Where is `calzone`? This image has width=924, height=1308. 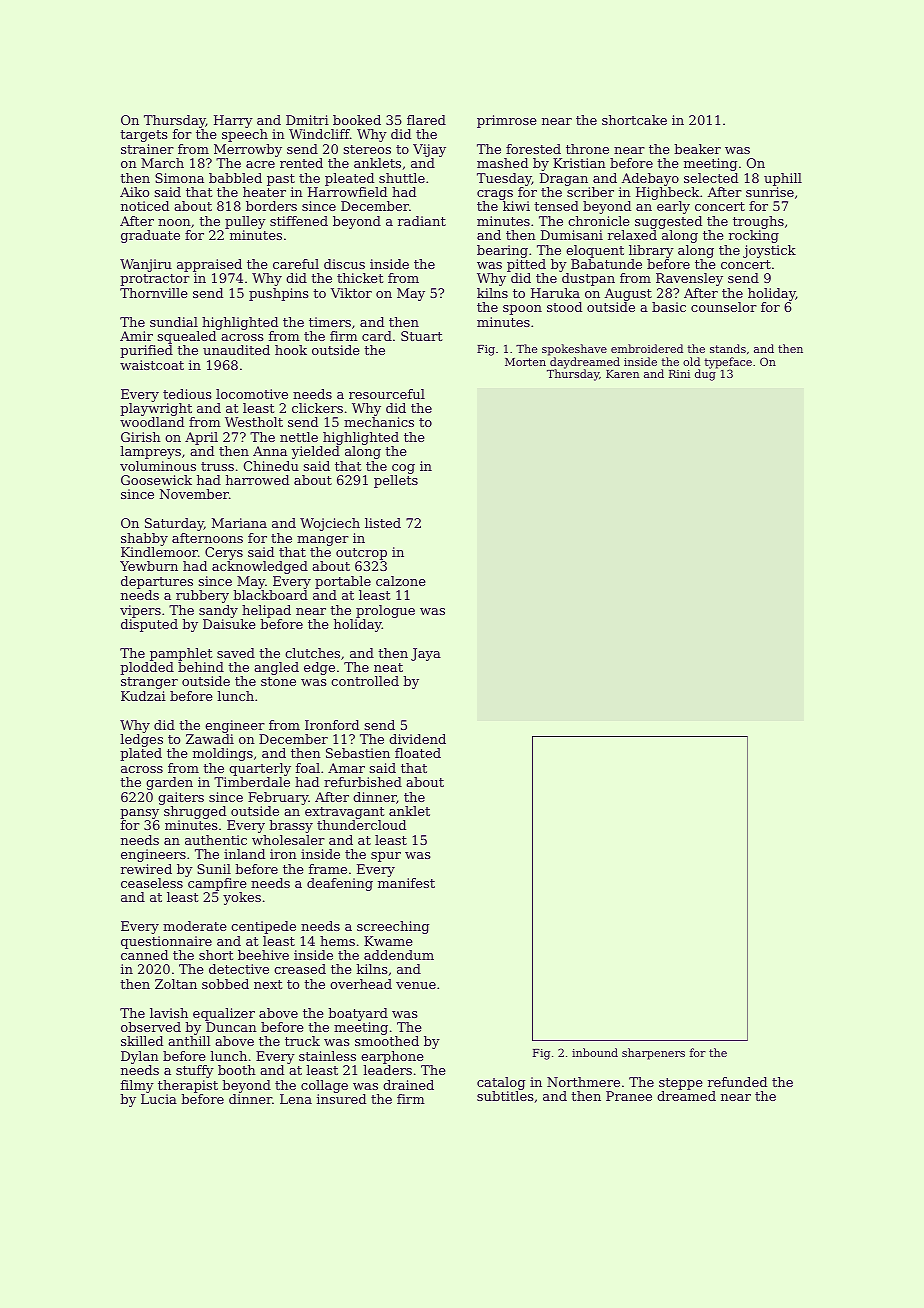
calzone is located at coordinates (401, 581).
